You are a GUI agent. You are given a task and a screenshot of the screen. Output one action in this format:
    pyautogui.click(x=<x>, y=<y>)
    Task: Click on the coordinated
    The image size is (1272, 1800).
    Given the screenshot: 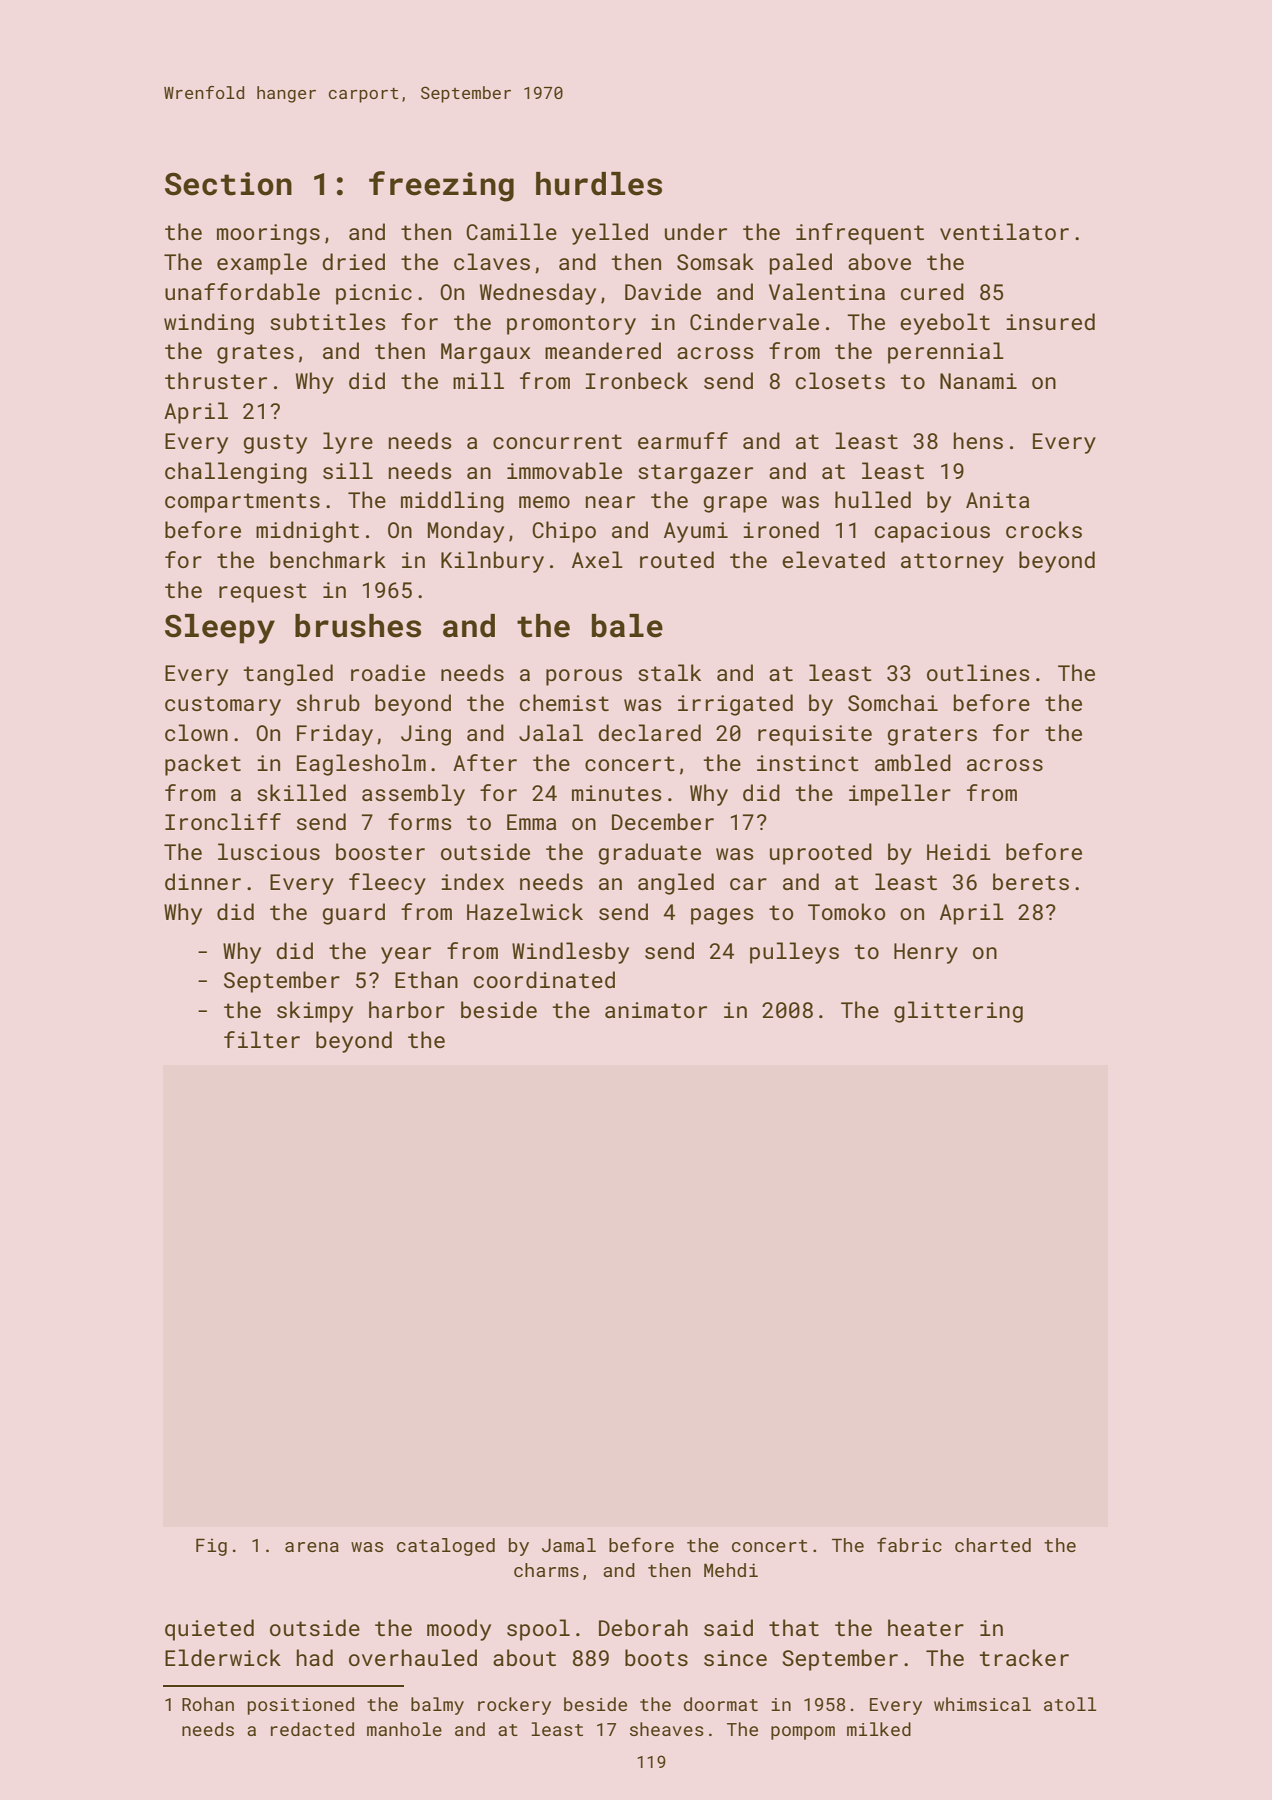 What is the action you would take?
    pyautogui.click(x=544, y=979)
